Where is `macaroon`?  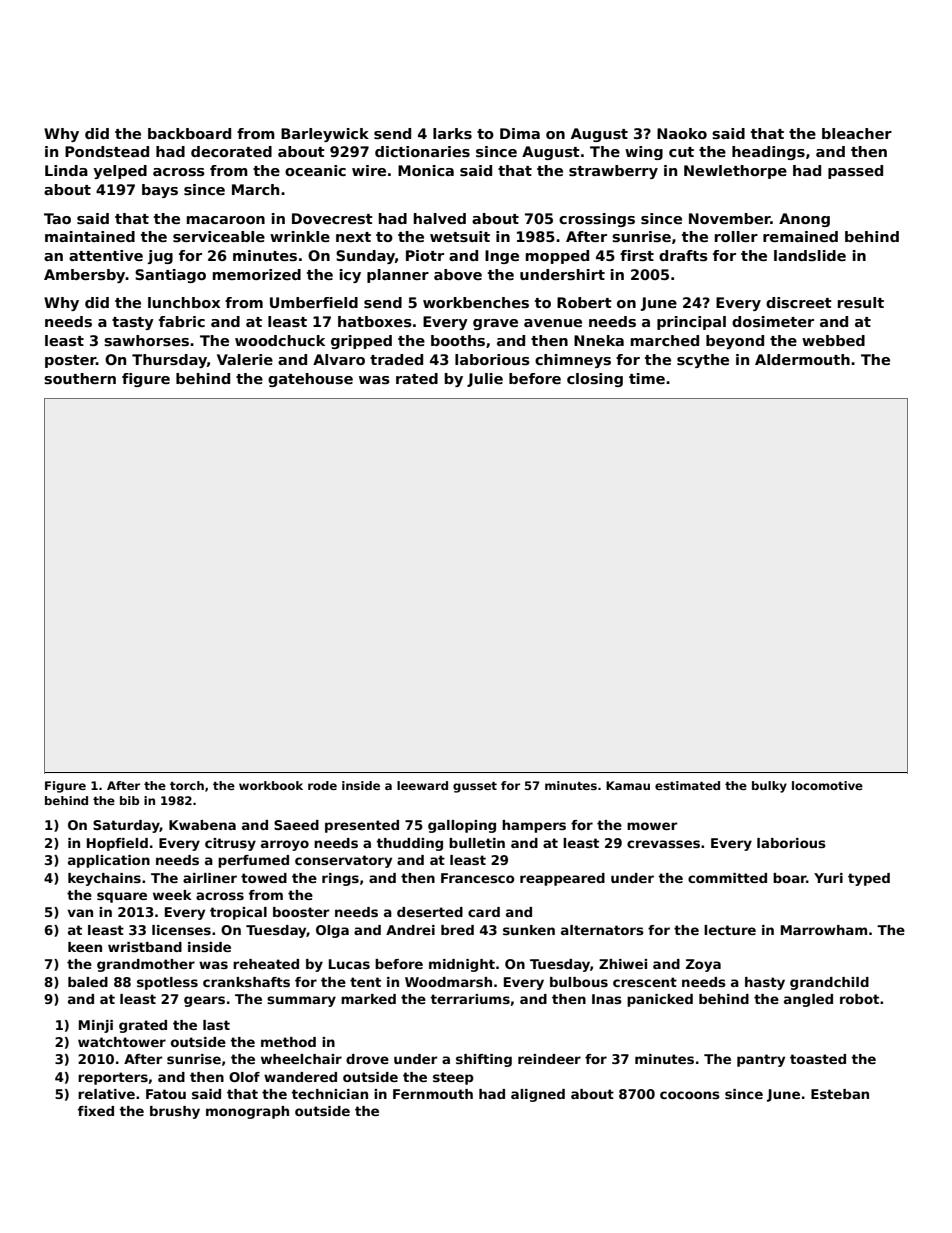 macaroon is located at coordinates (226, 220).
